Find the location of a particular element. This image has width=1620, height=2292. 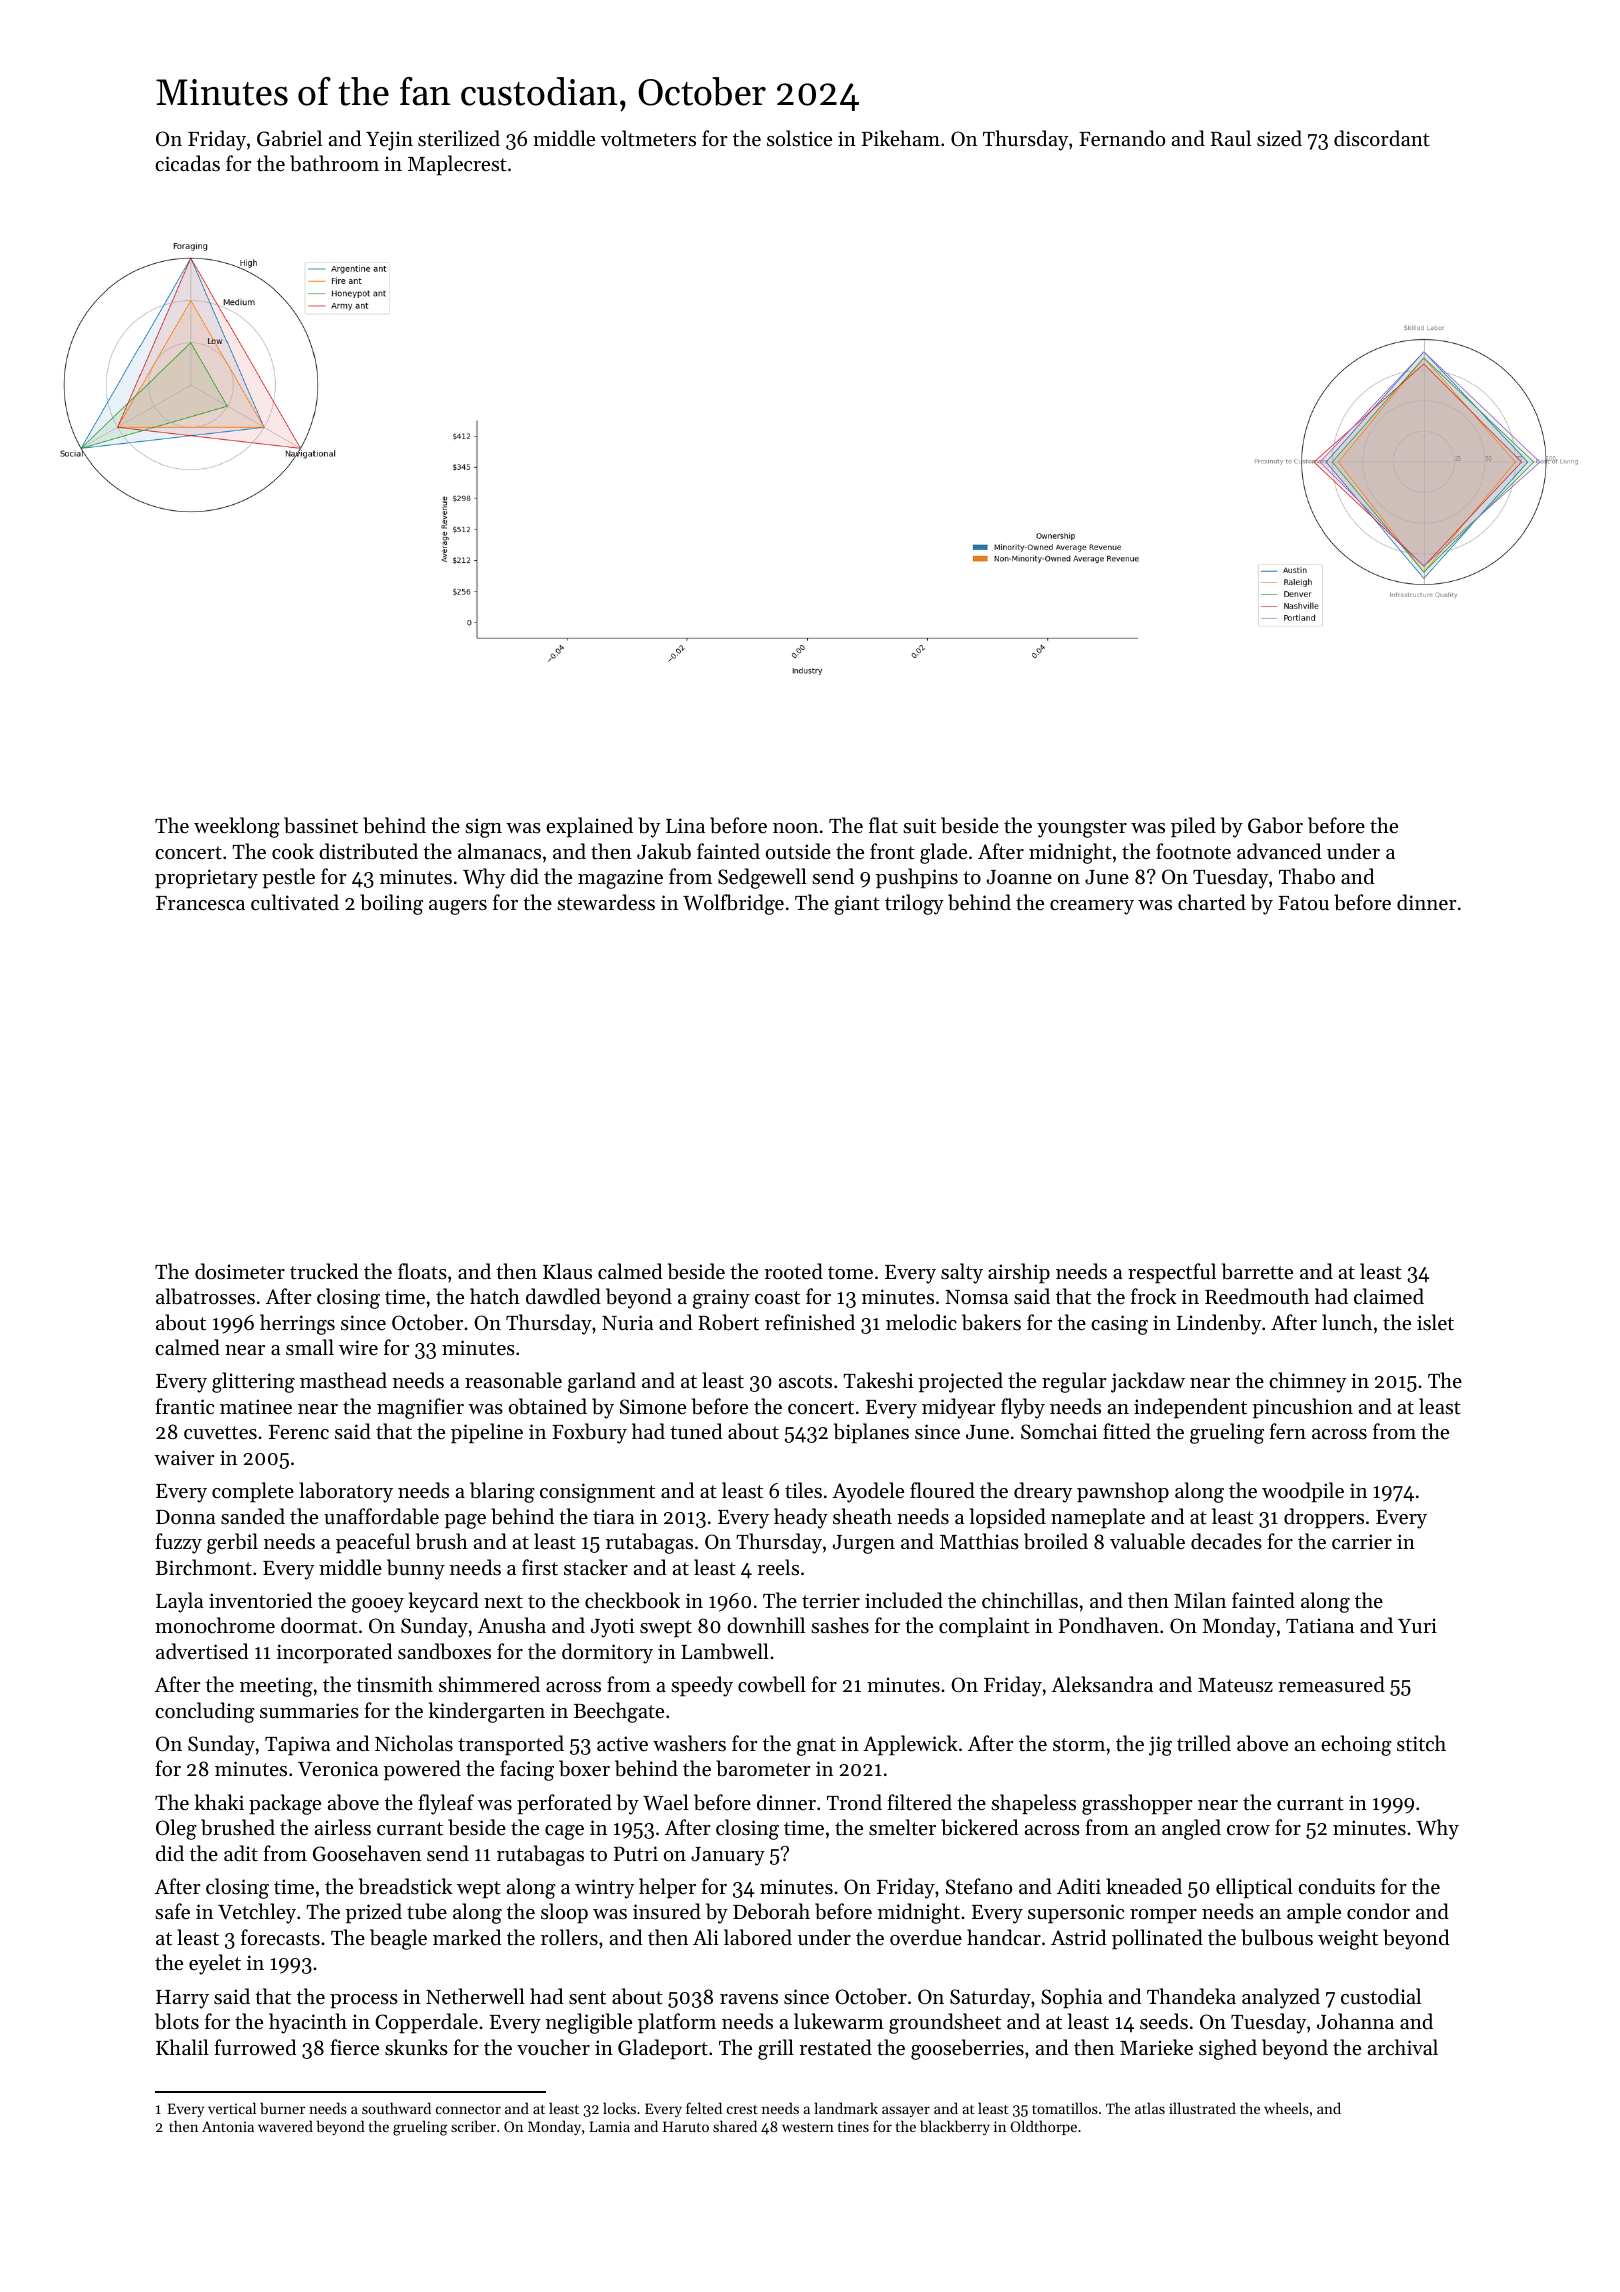

Pikeham is located at coordinates (901, 138).
